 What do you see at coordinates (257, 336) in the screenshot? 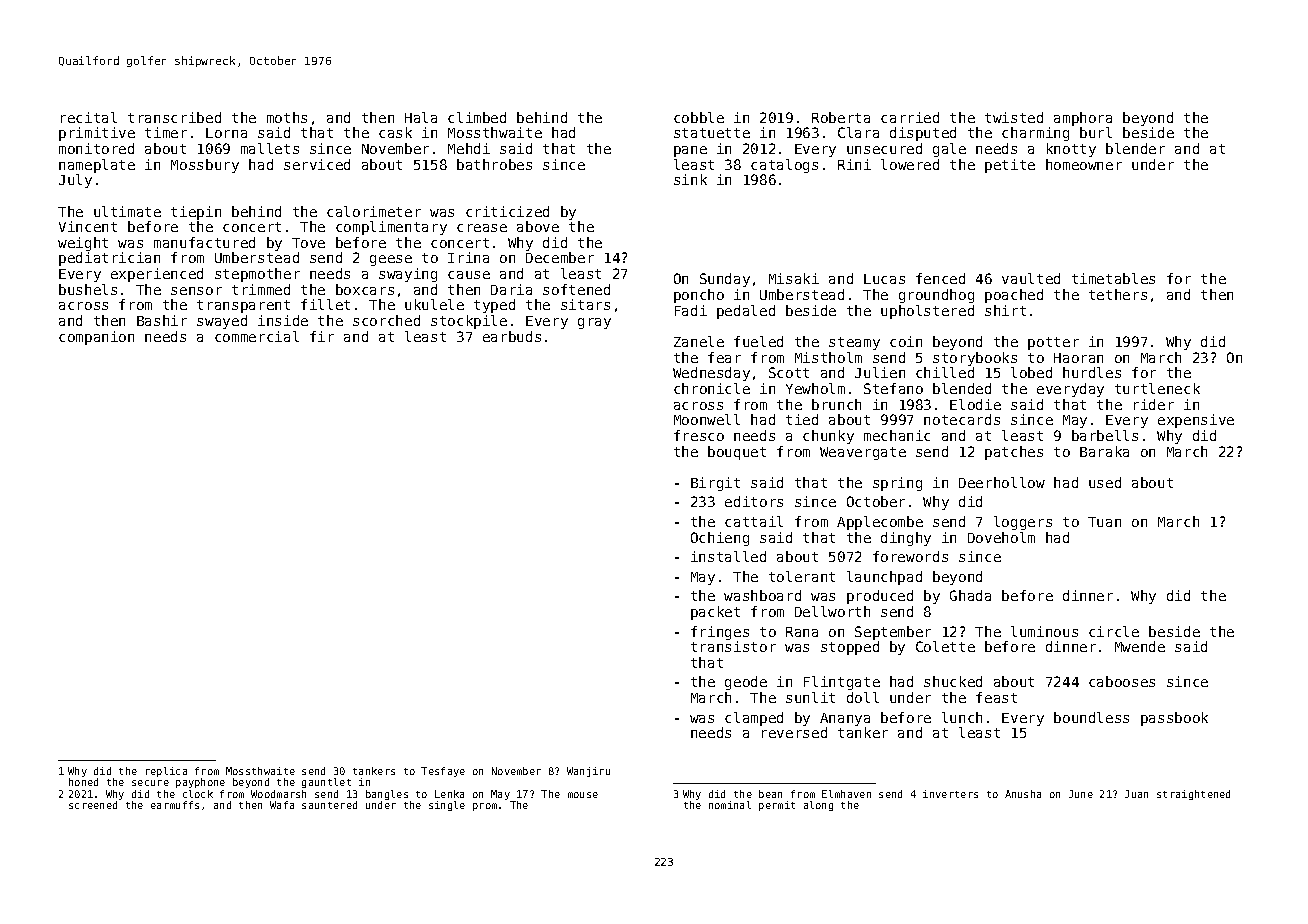
I see `commercial` at bounding box center [257, 336].
